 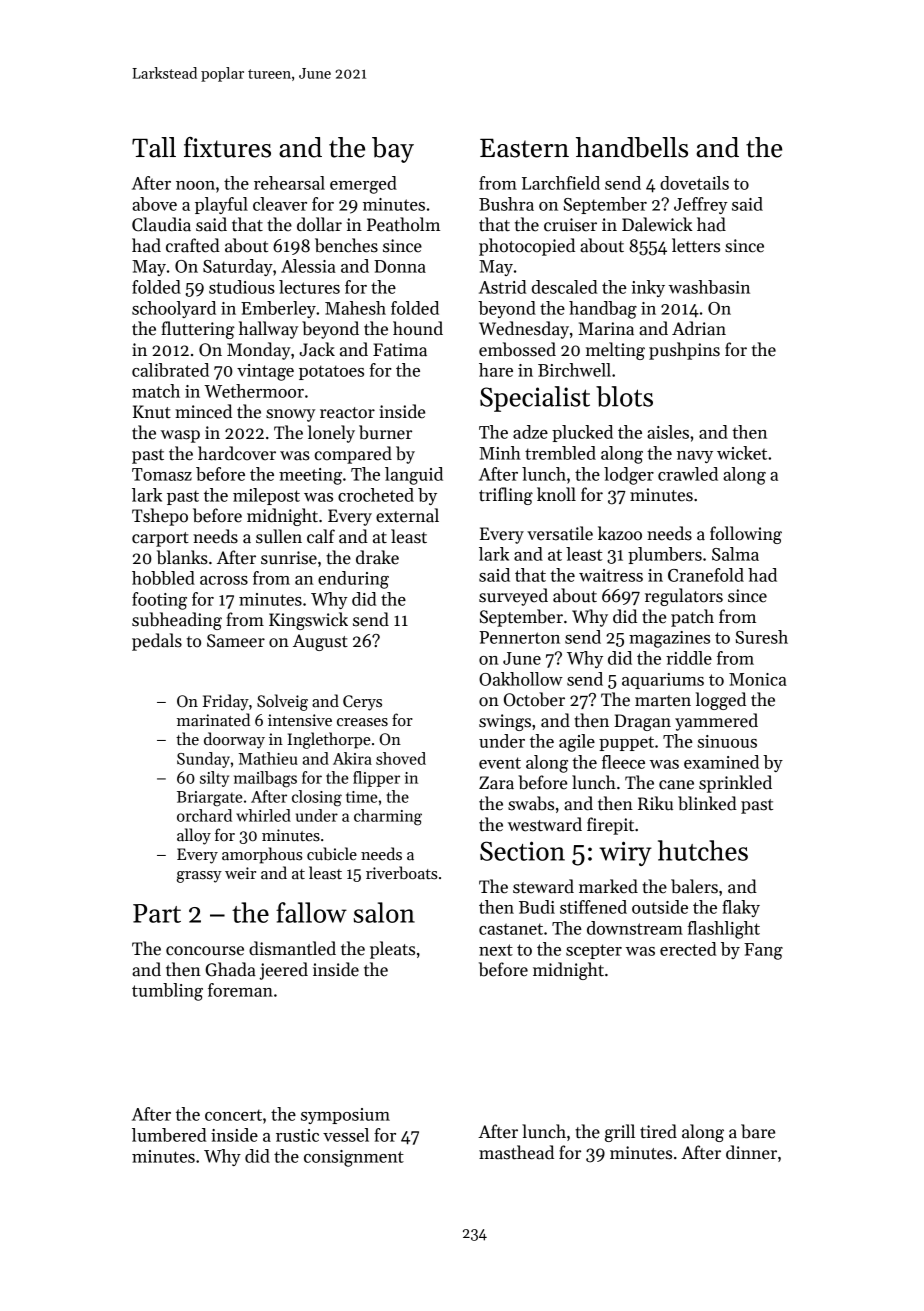 I want to click on Jeffrey, so click(x=701, y=205).
